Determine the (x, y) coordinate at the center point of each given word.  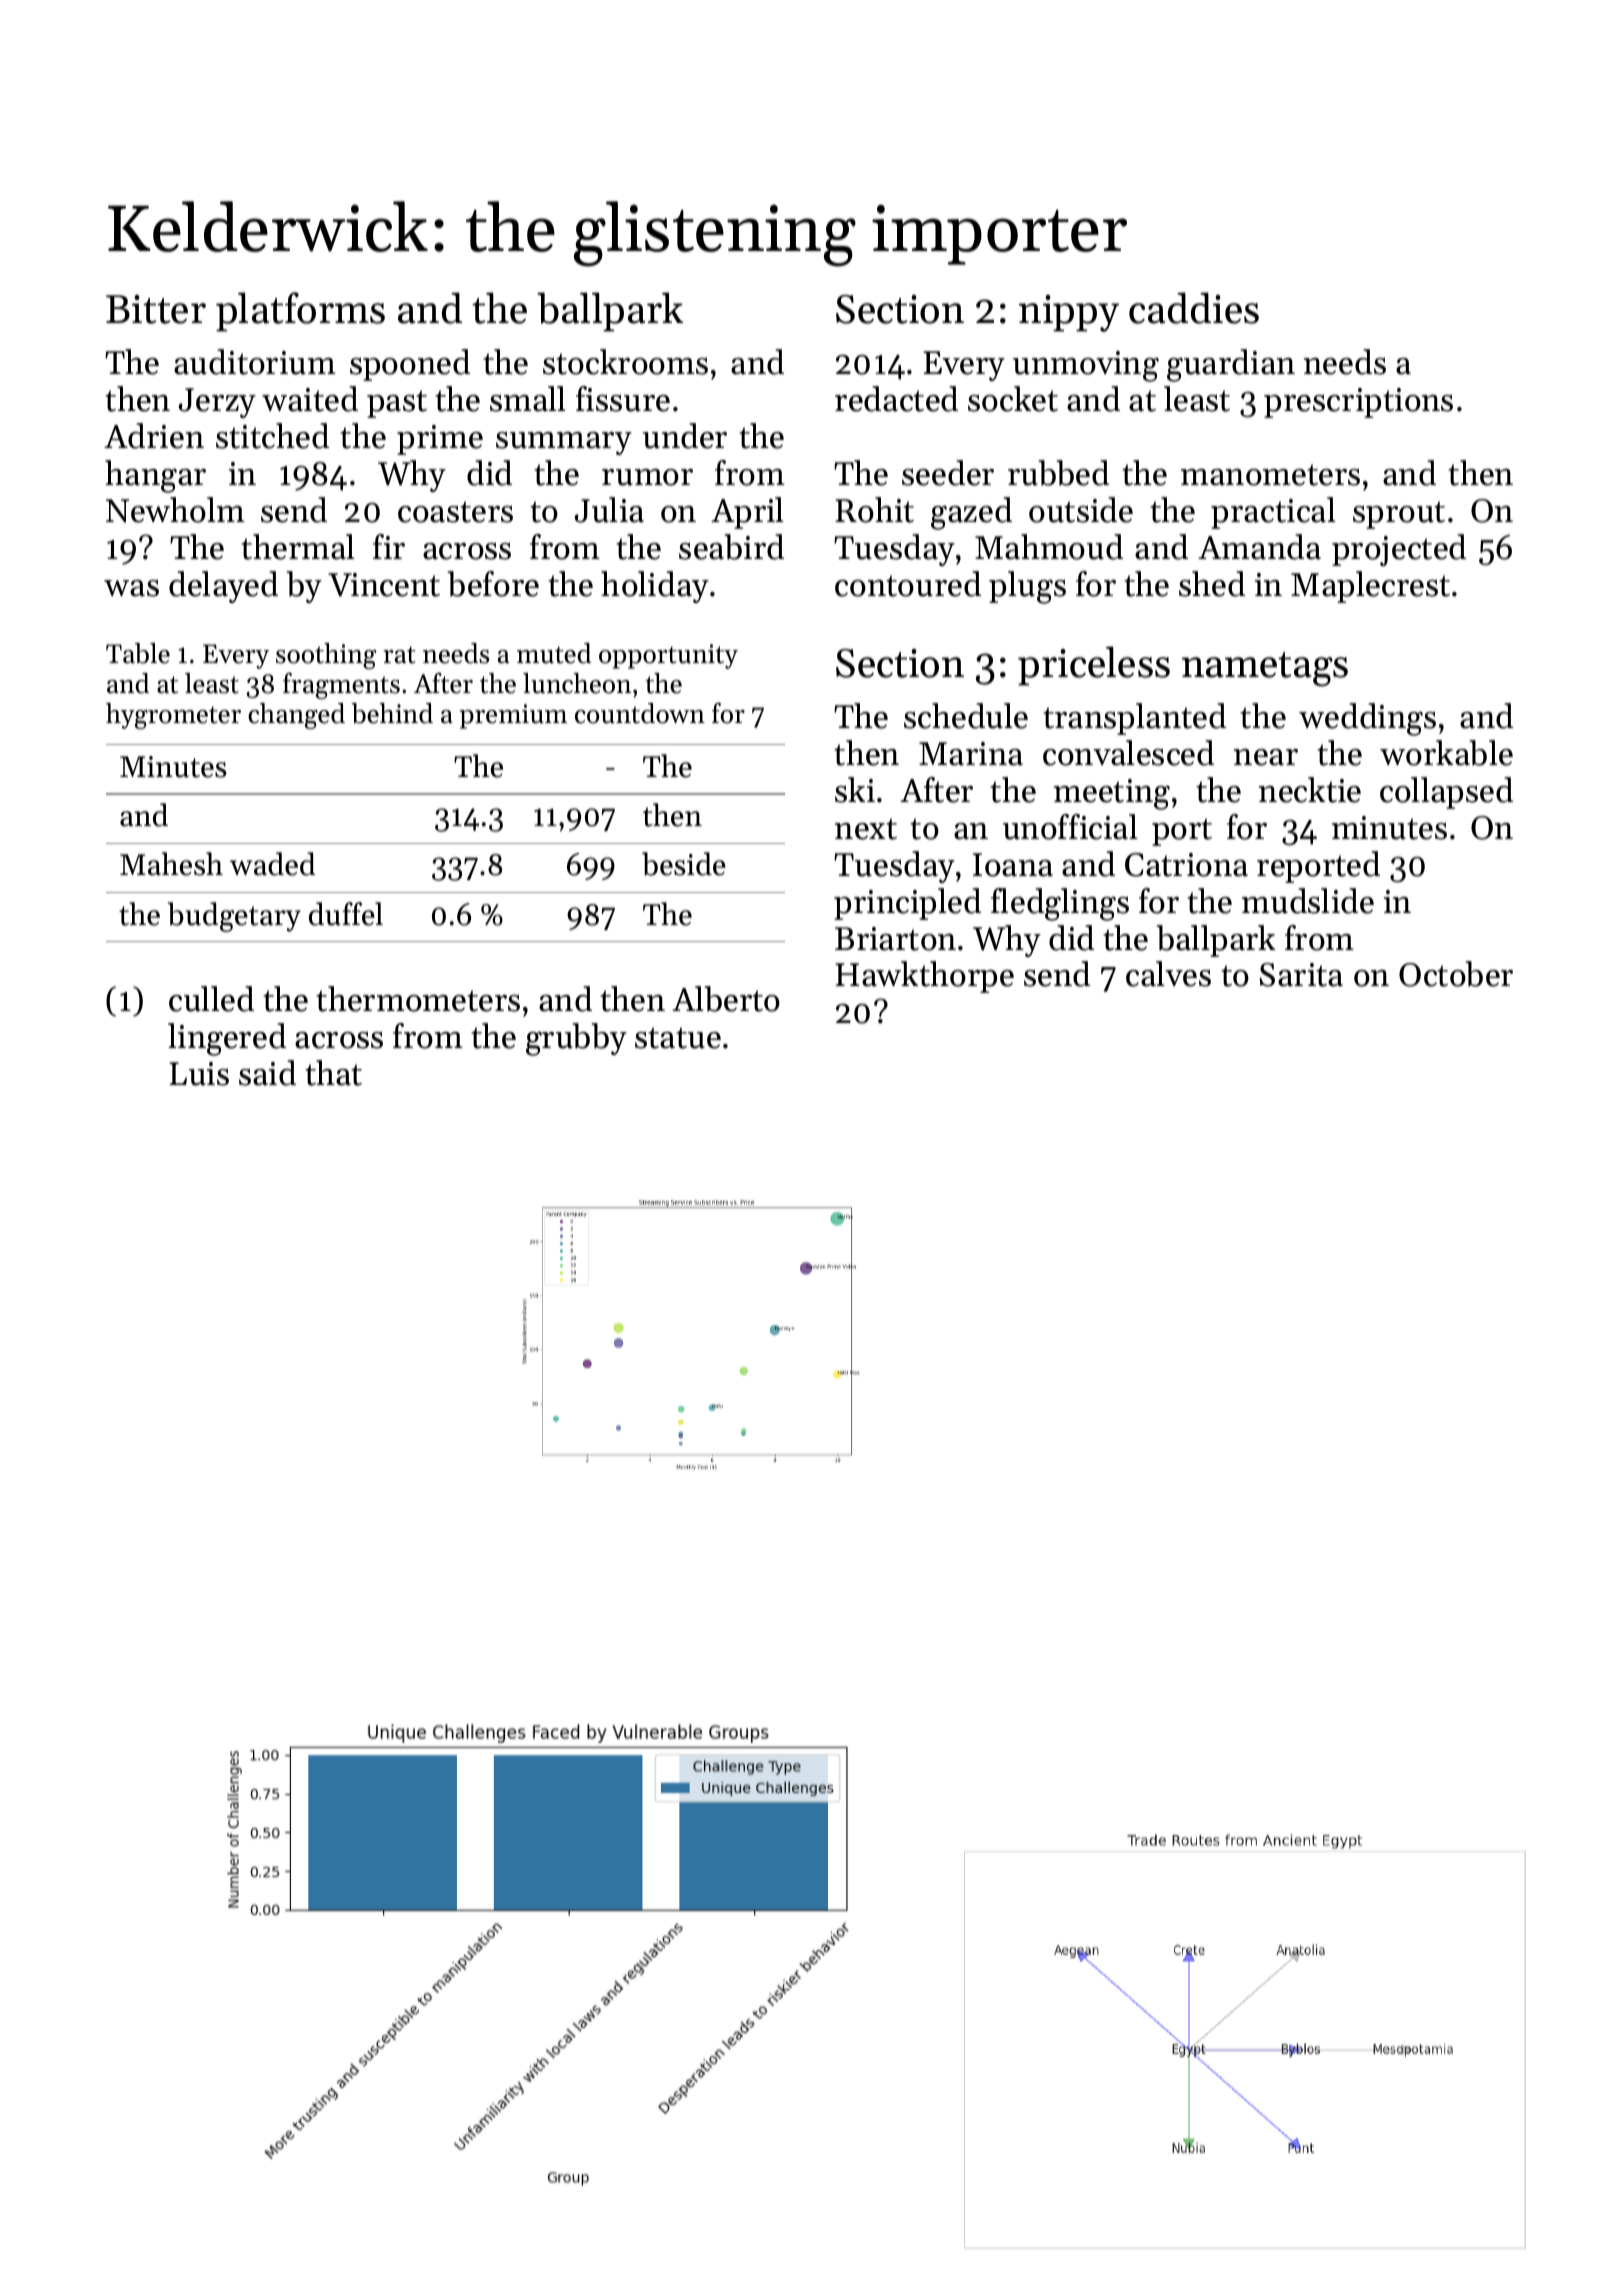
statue (678, 1038)
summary (564, 443)
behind (392, 713)
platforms (300, 312)
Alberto (726, 999)
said (267, 1073)
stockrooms (625, 362)
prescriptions (1358, 403)
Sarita (1301, 975)
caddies (1194, 308)
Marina (971, 754)
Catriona (1186, 865)
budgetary (234, 917)
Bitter (156, 309)
